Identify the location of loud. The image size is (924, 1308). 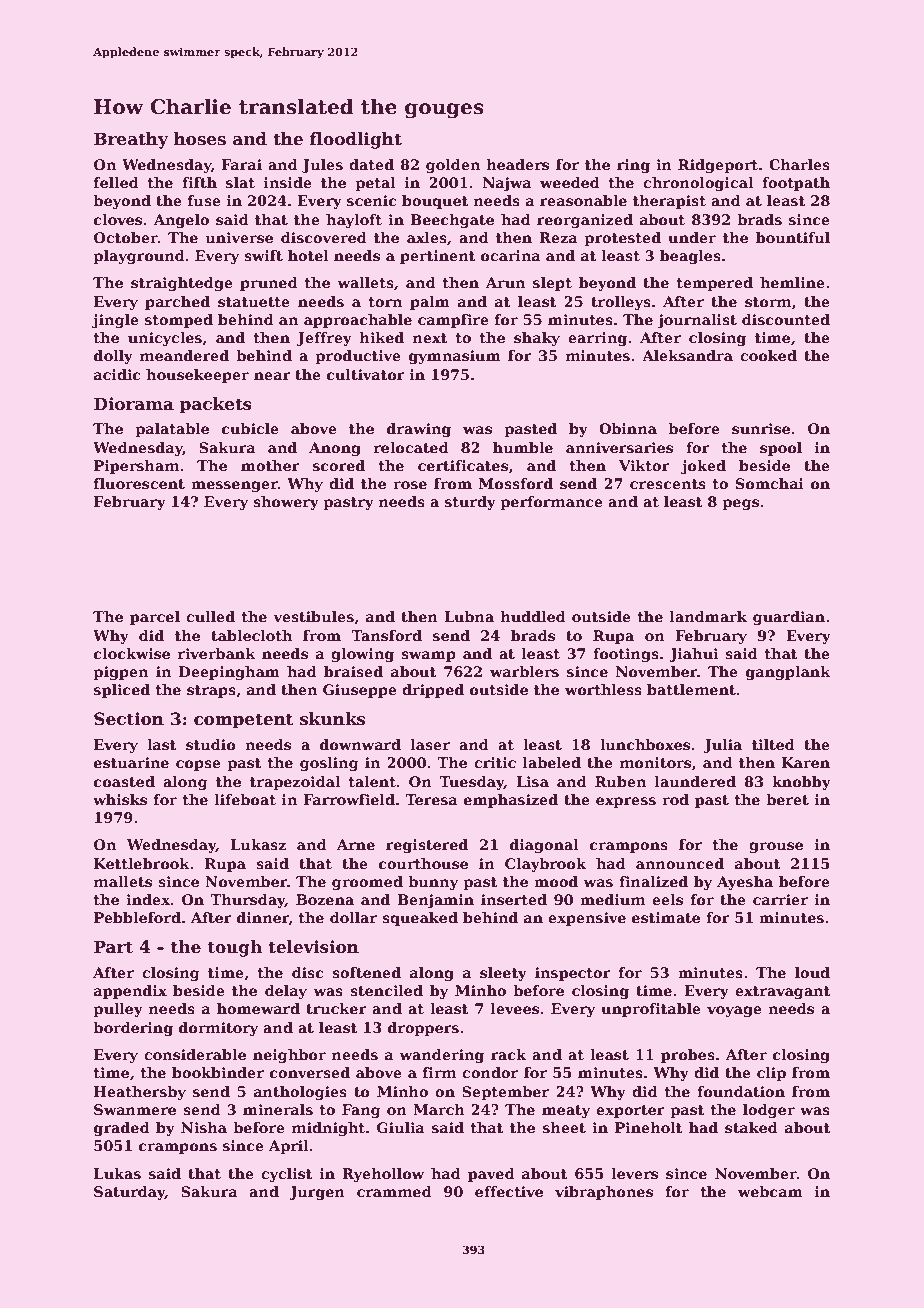
(812, 972).
